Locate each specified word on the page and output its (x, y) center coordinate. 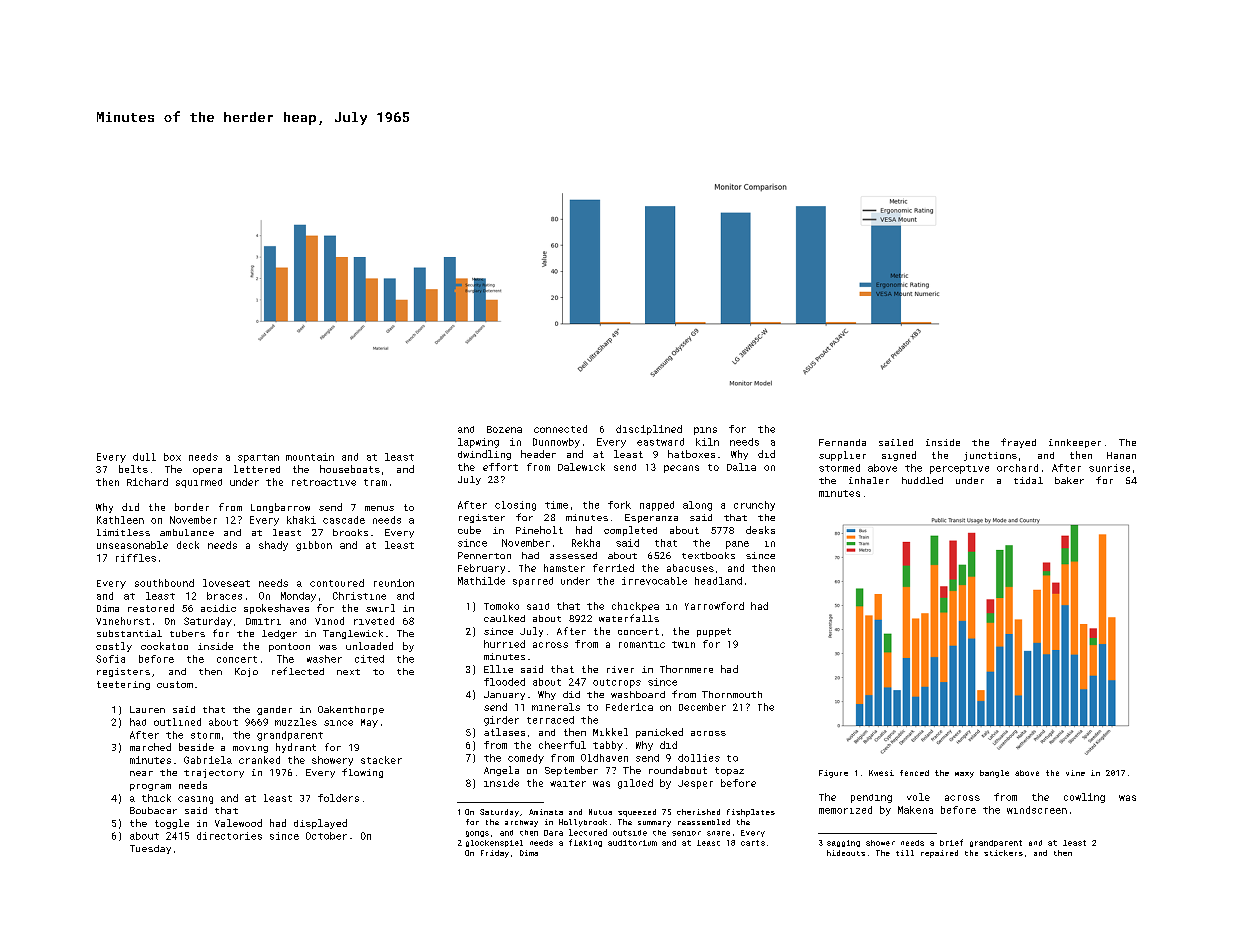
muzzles (296, 722)
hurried (504, 644)
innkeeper (1075, 443)
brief (951, 842)
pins (705, 431)
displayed (320, 824)
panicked (659, 733)
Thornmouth (732, 694)
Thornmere (686, 669)
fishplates (751, 813)
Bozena (504, 429)
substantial (129, 633)
